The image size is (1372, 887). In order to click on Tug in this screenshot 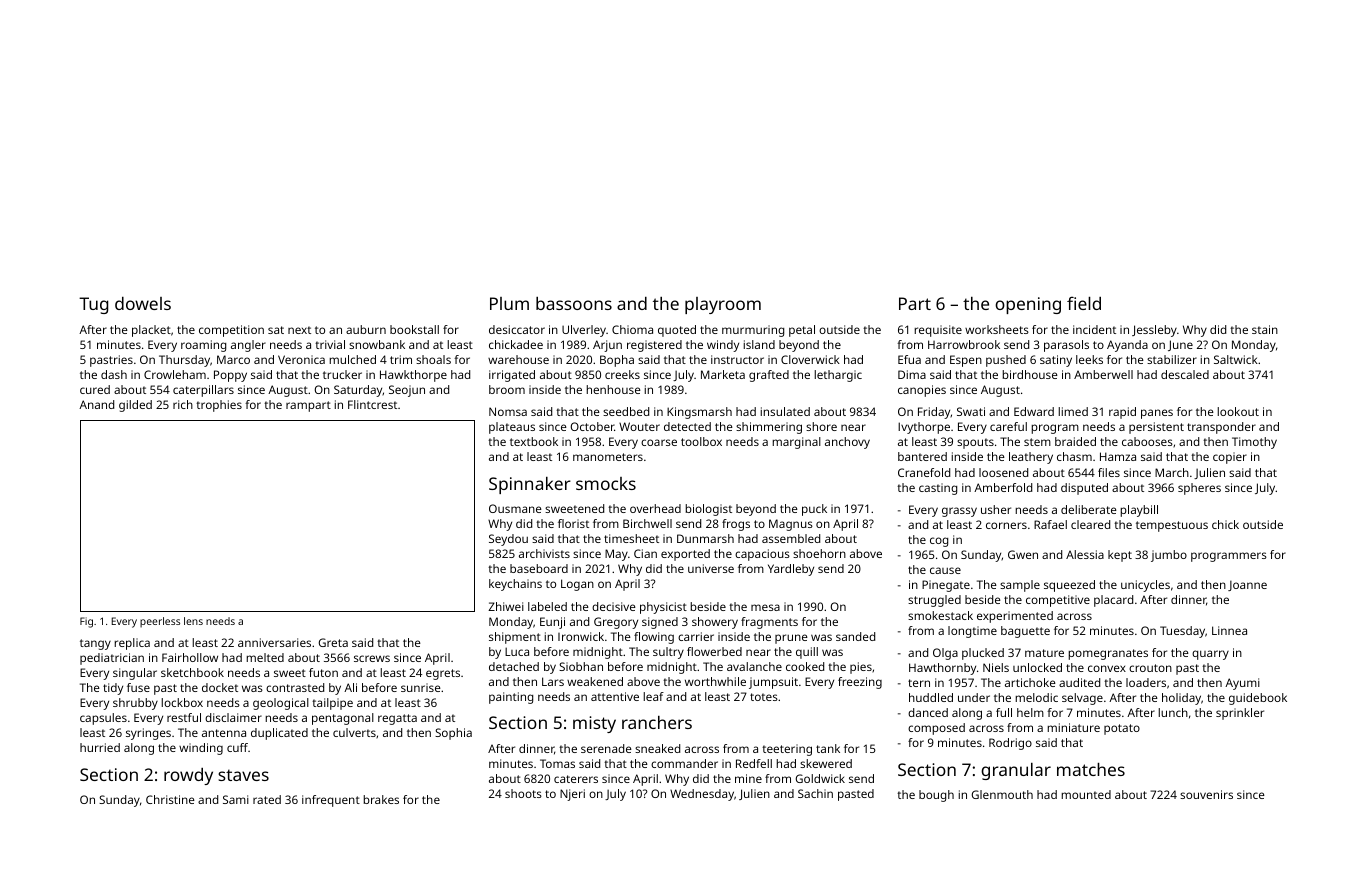, I will do `click(93, 305)`.
